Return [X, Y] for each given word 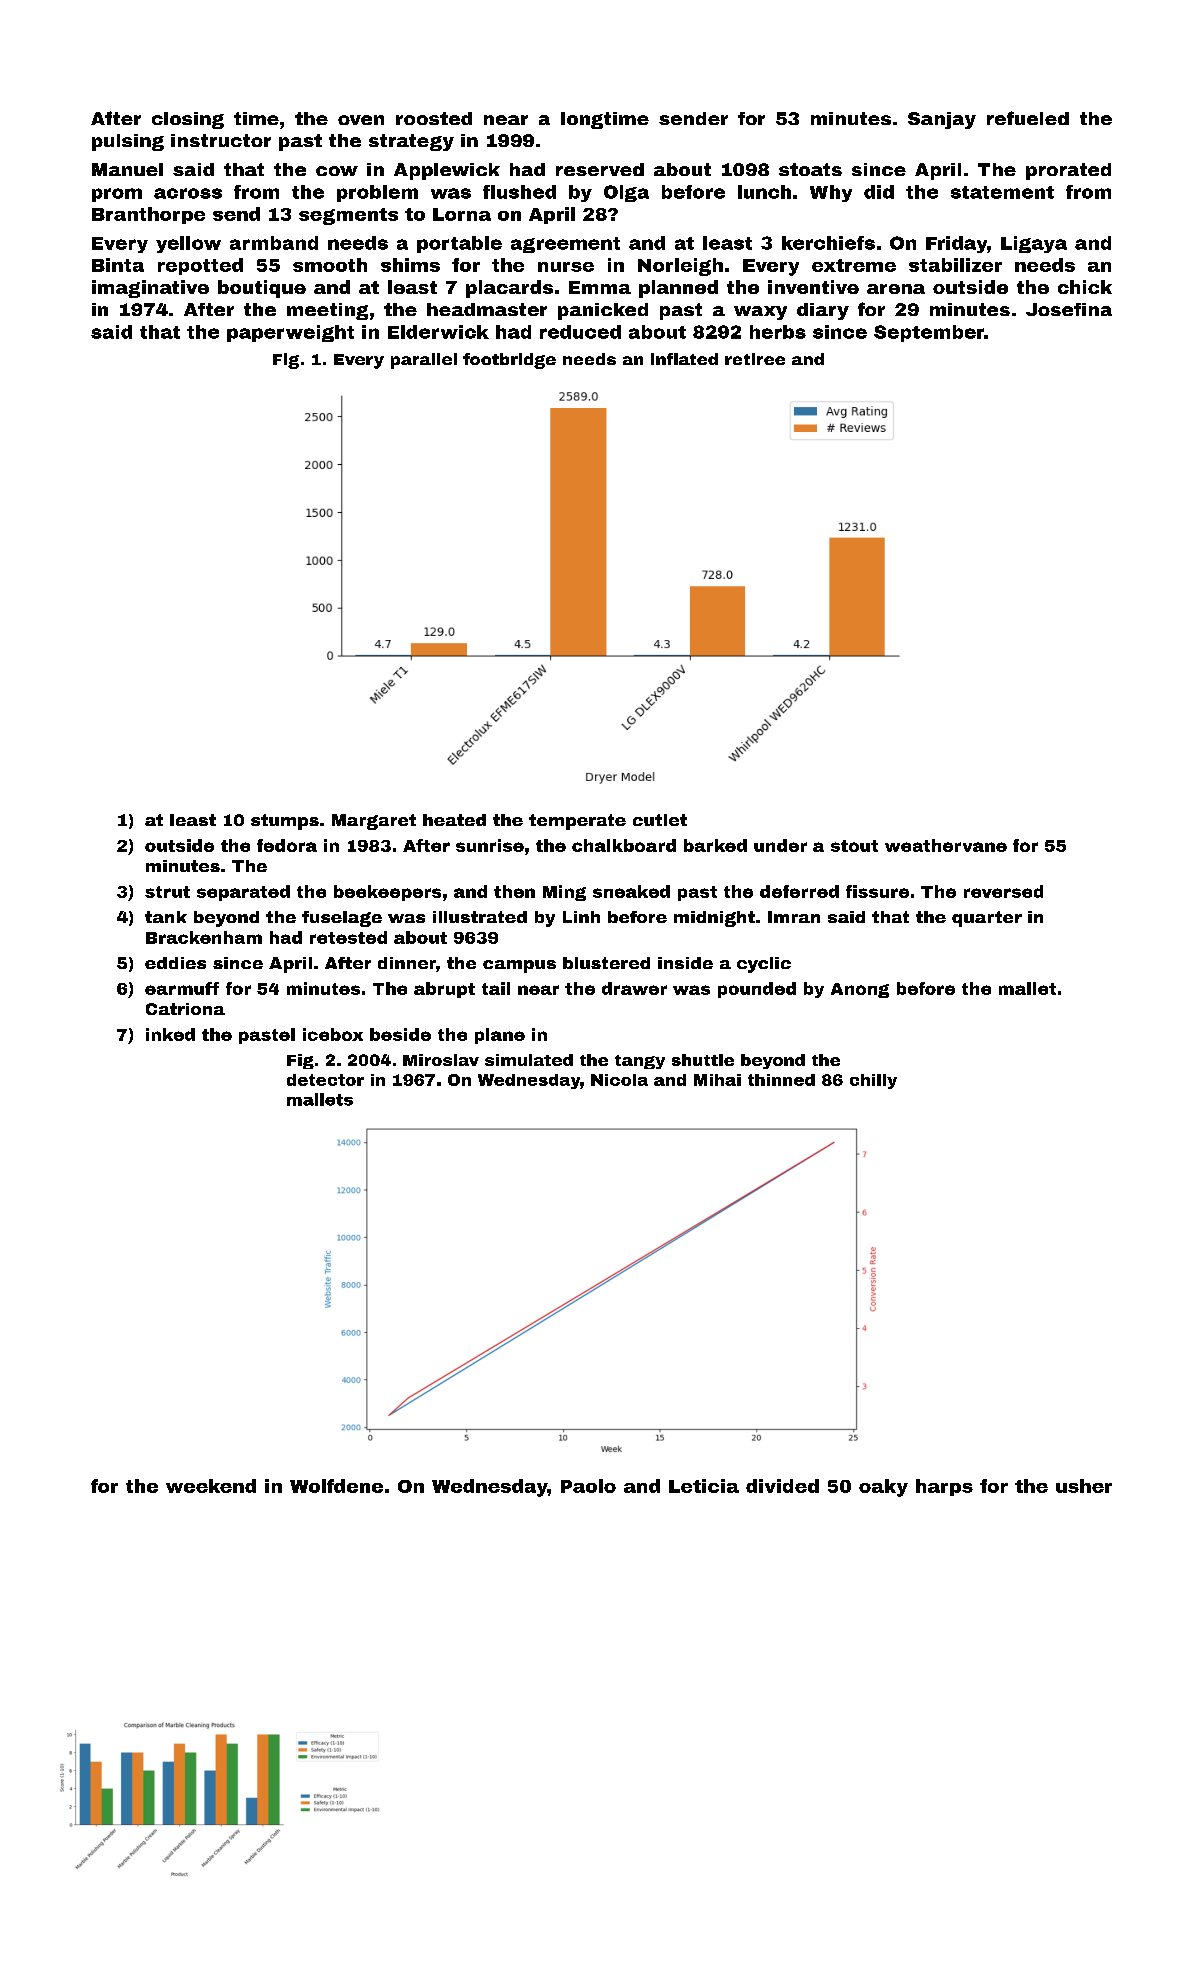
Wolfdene [336, 1486]
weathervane [946, 845]
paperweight [290, 333]
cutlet [660, 820]
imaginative [150, 289]
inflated [684, 359]
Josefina [1069, 309]
